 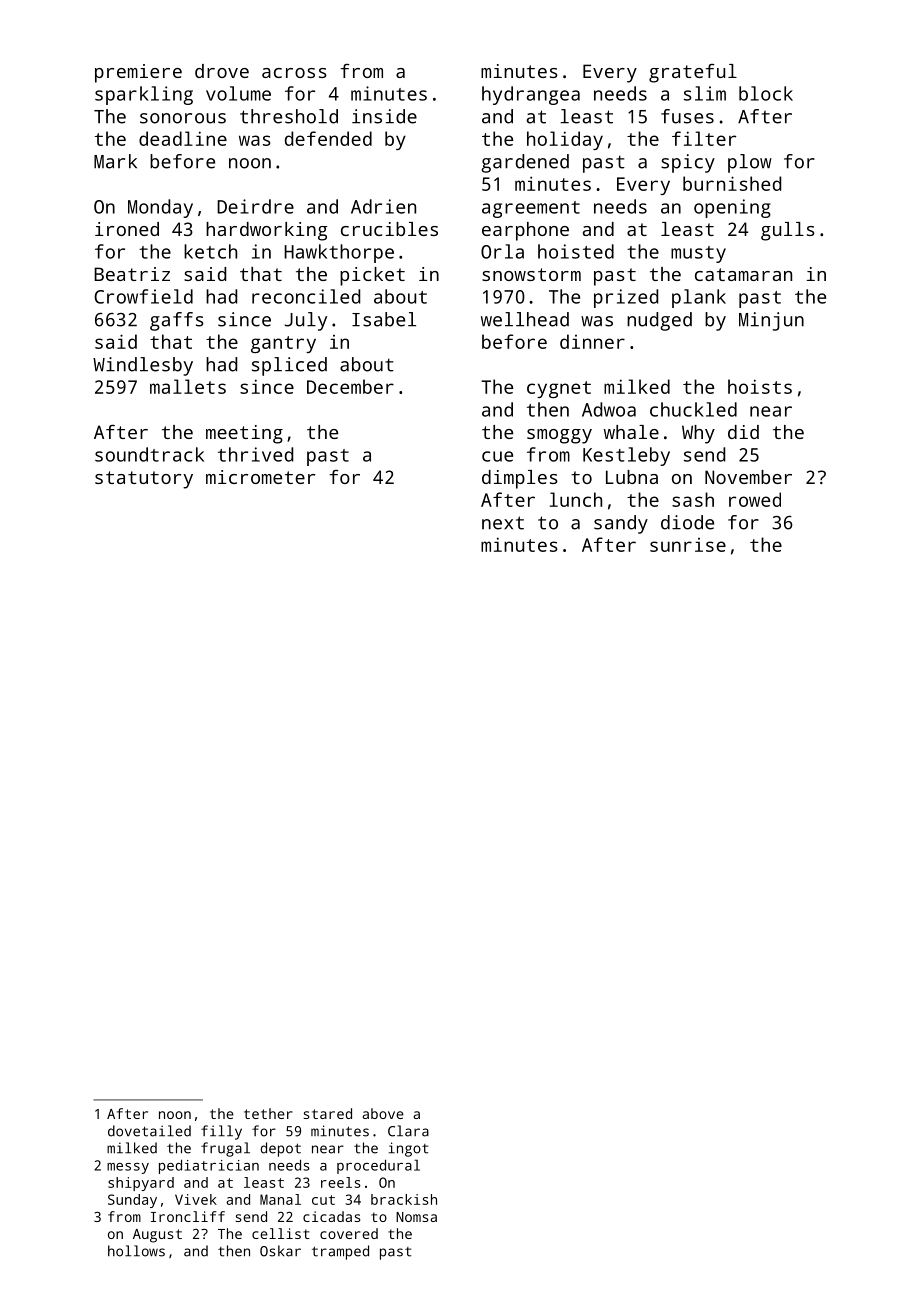 I want to click on Vivek, so click(x=196, y=1199).
